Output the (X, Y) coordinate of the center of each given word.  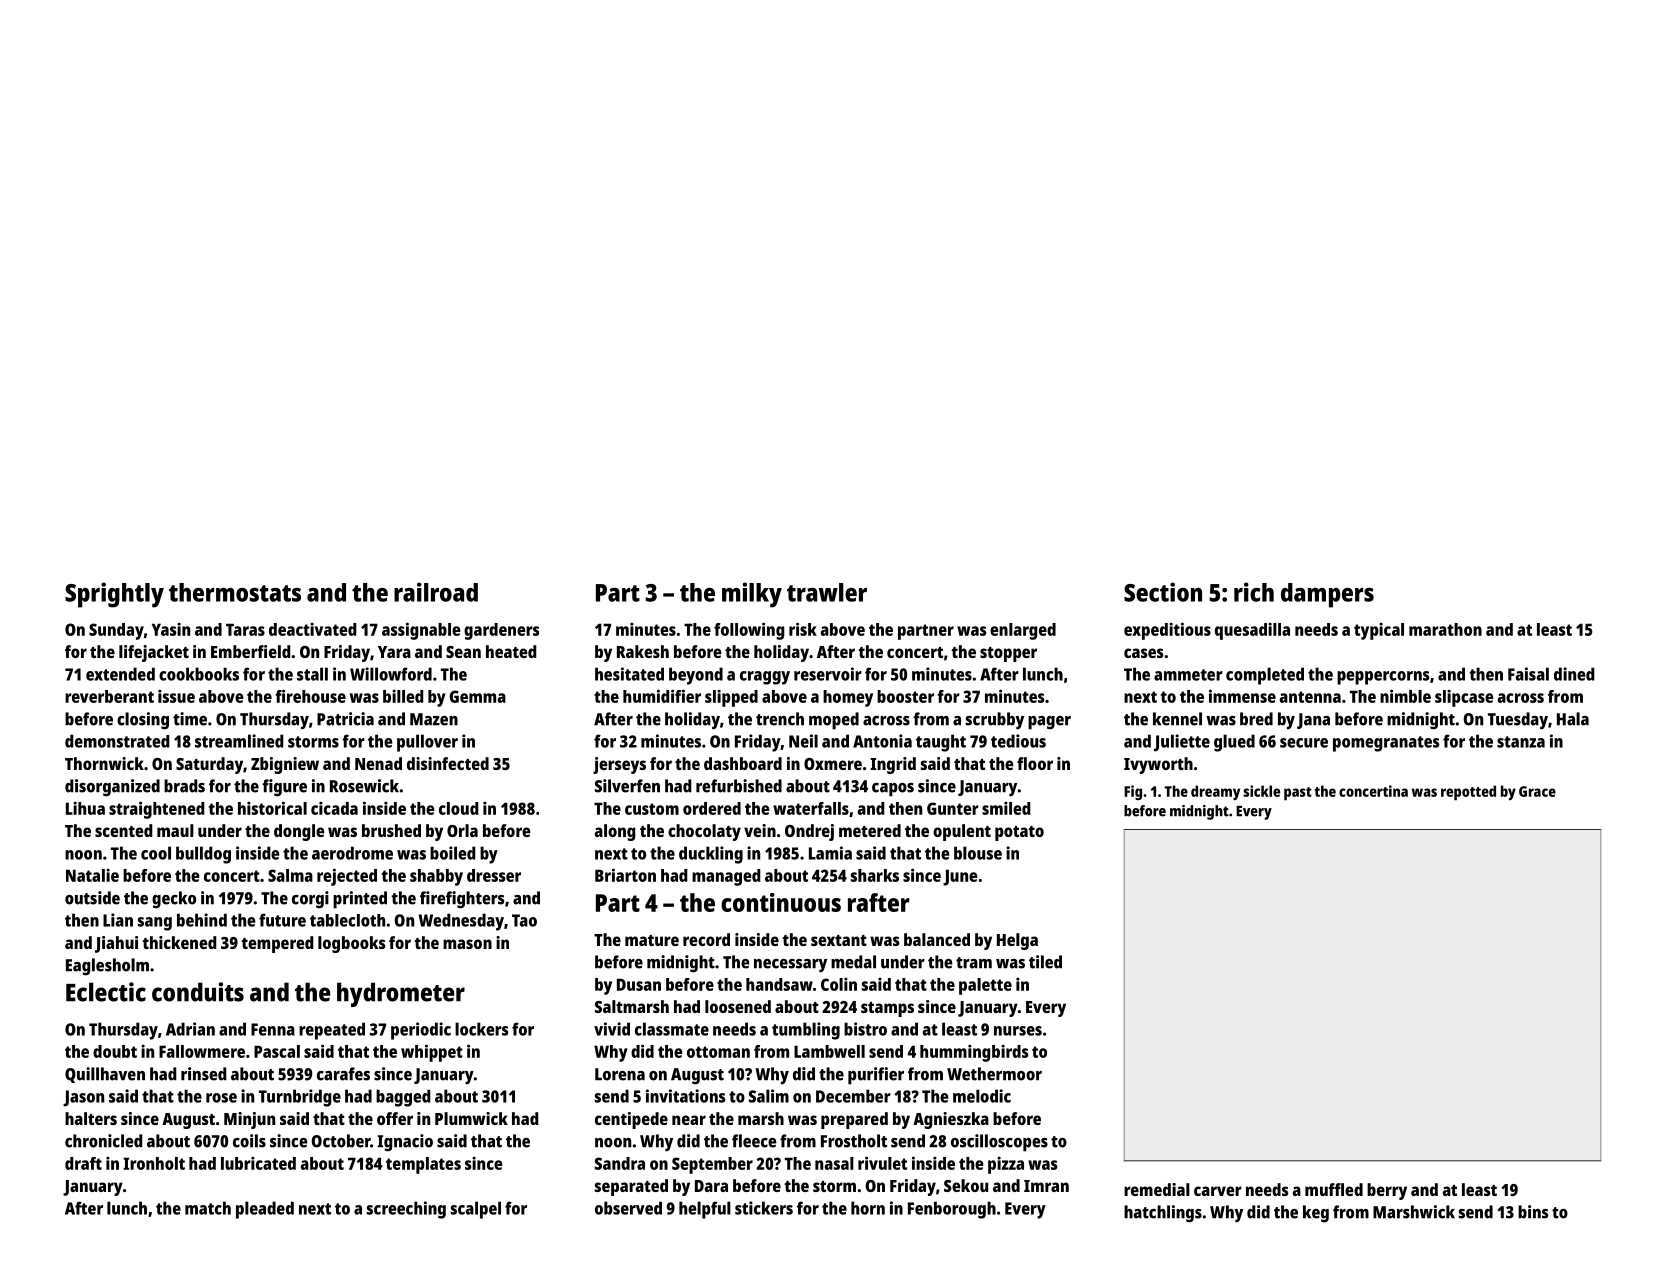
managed (726, 877)
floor (1035, 763)
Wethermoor (994, 1074)
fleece (754, 1141)
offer (395, 1118)
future (282, 920)
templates (423, 1165)
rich (1254, 592)
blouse (978, 853)
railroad (436, 592)
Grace (1537, 791)
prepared (854, 1120)
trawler (827, 592)
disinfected (448, 763)
